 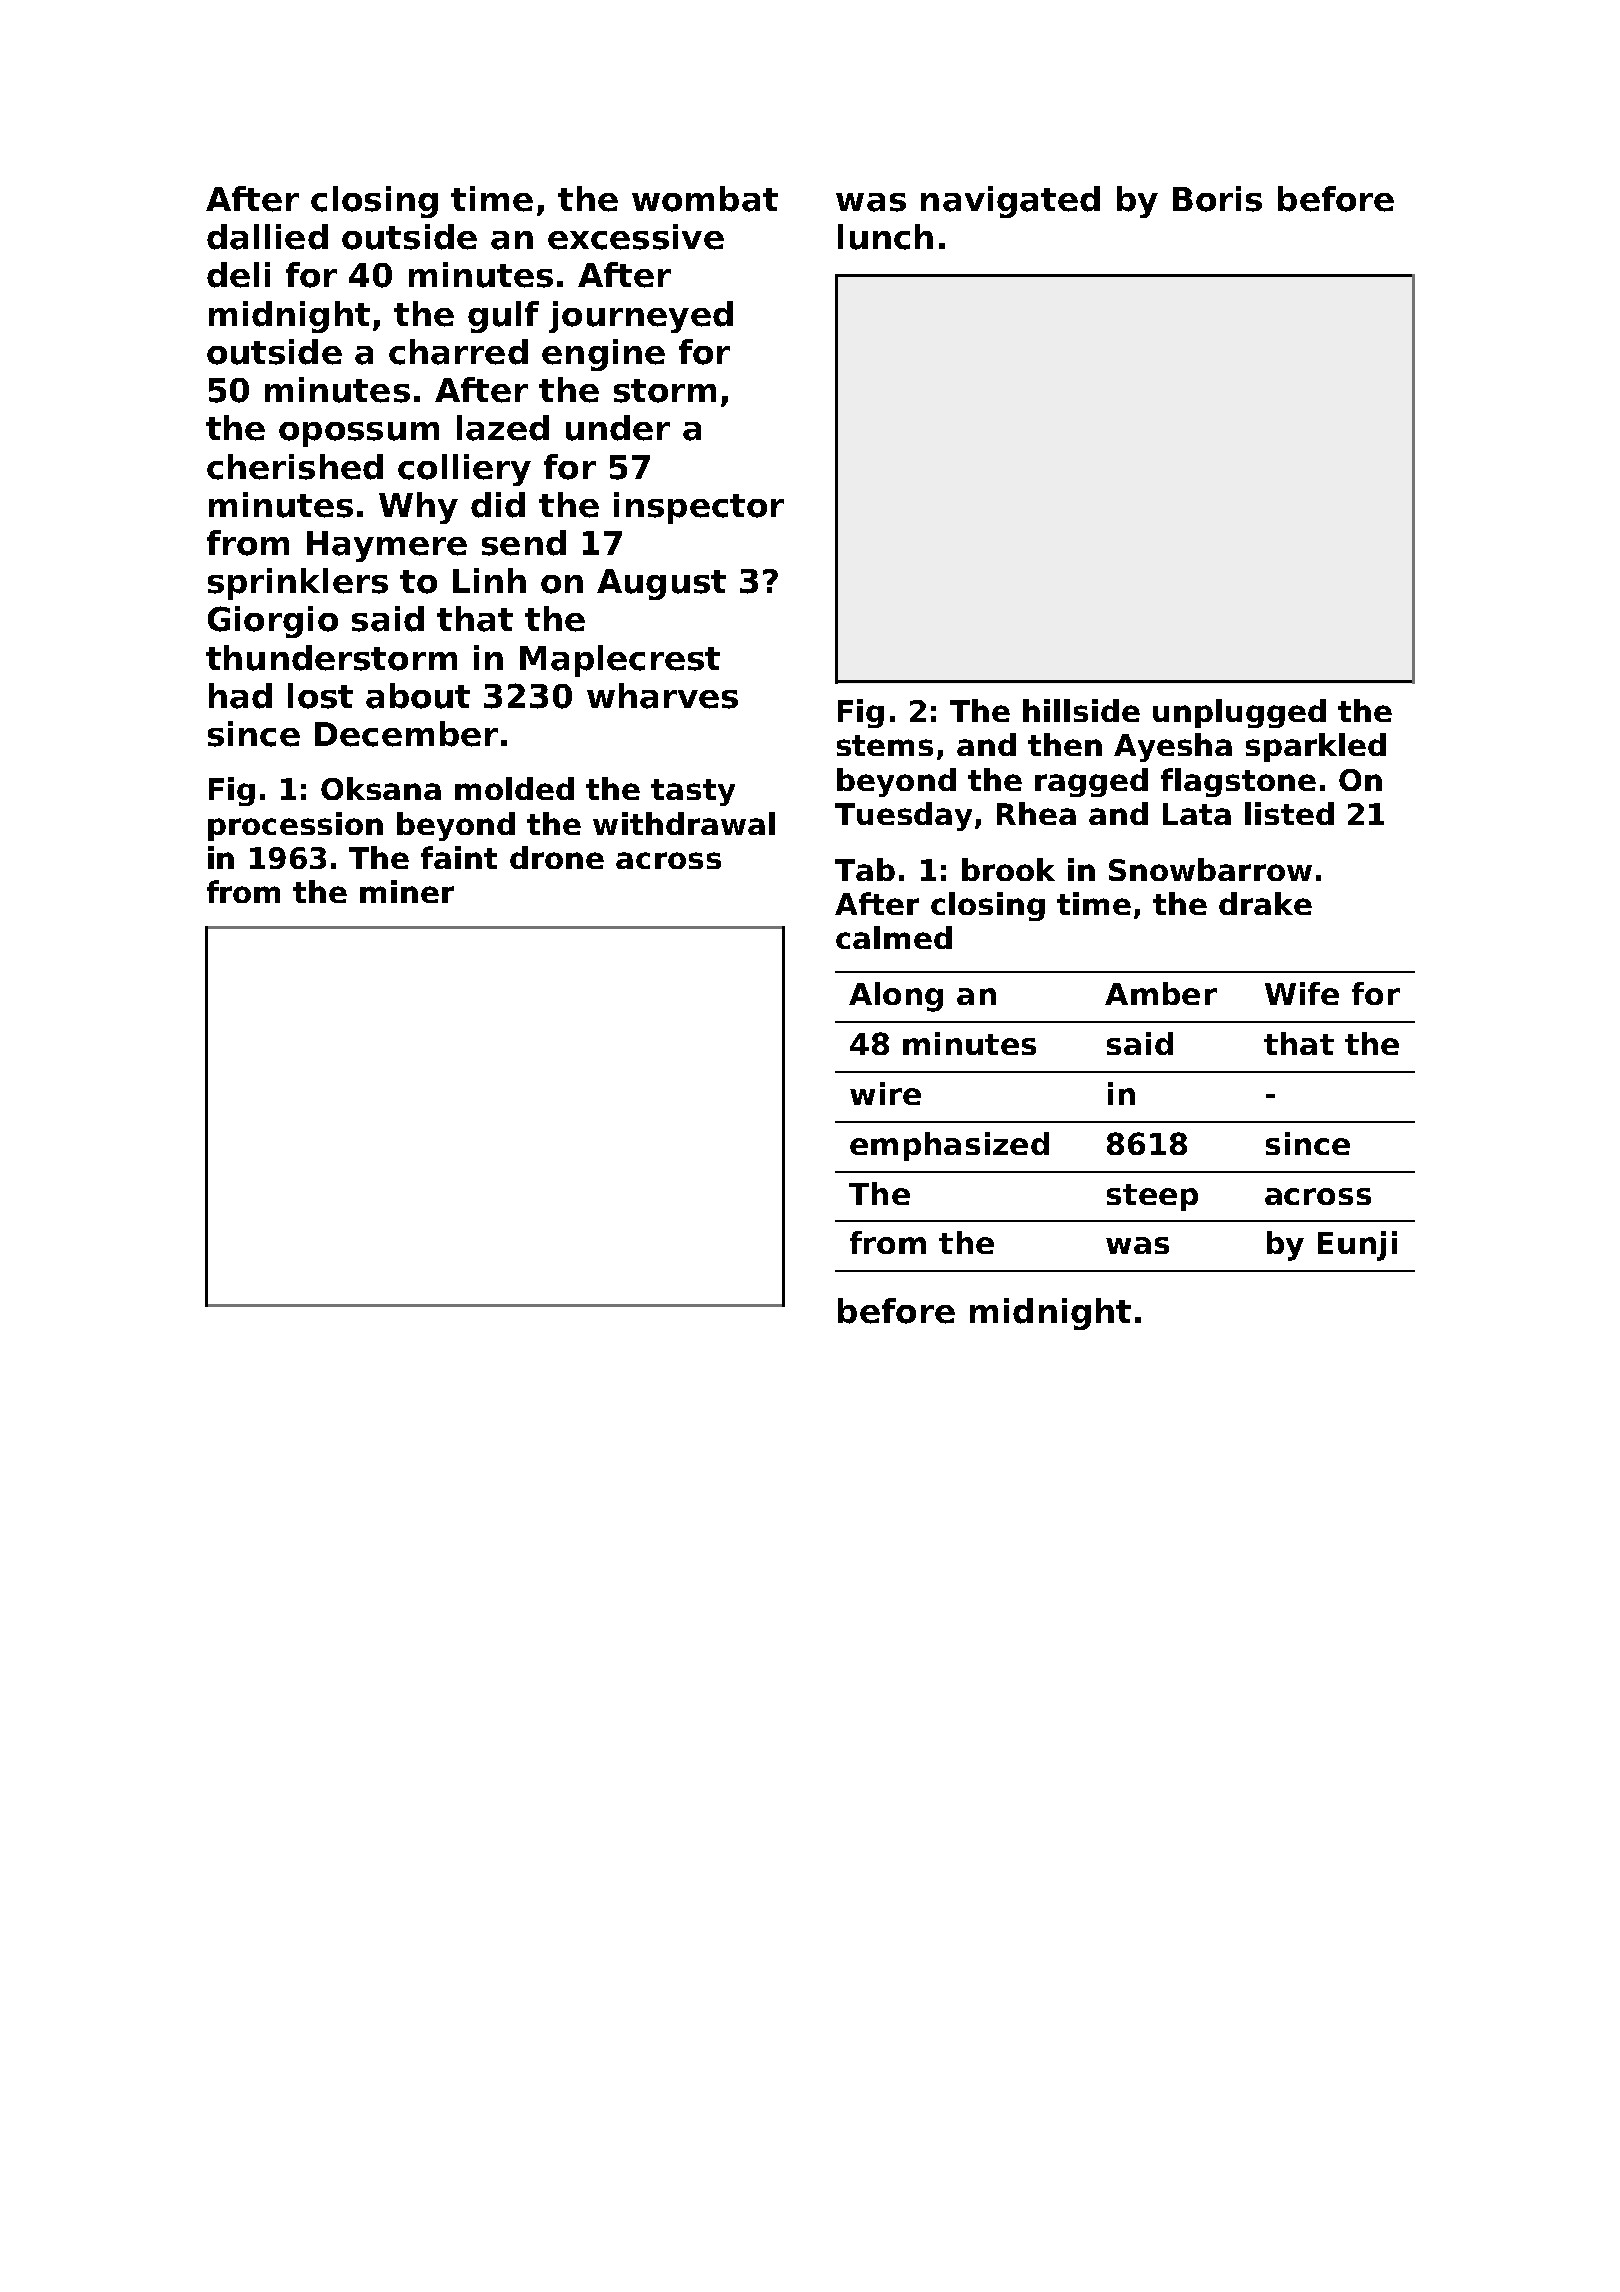 I want to click on Boris, so click(x=1217, y=199).
